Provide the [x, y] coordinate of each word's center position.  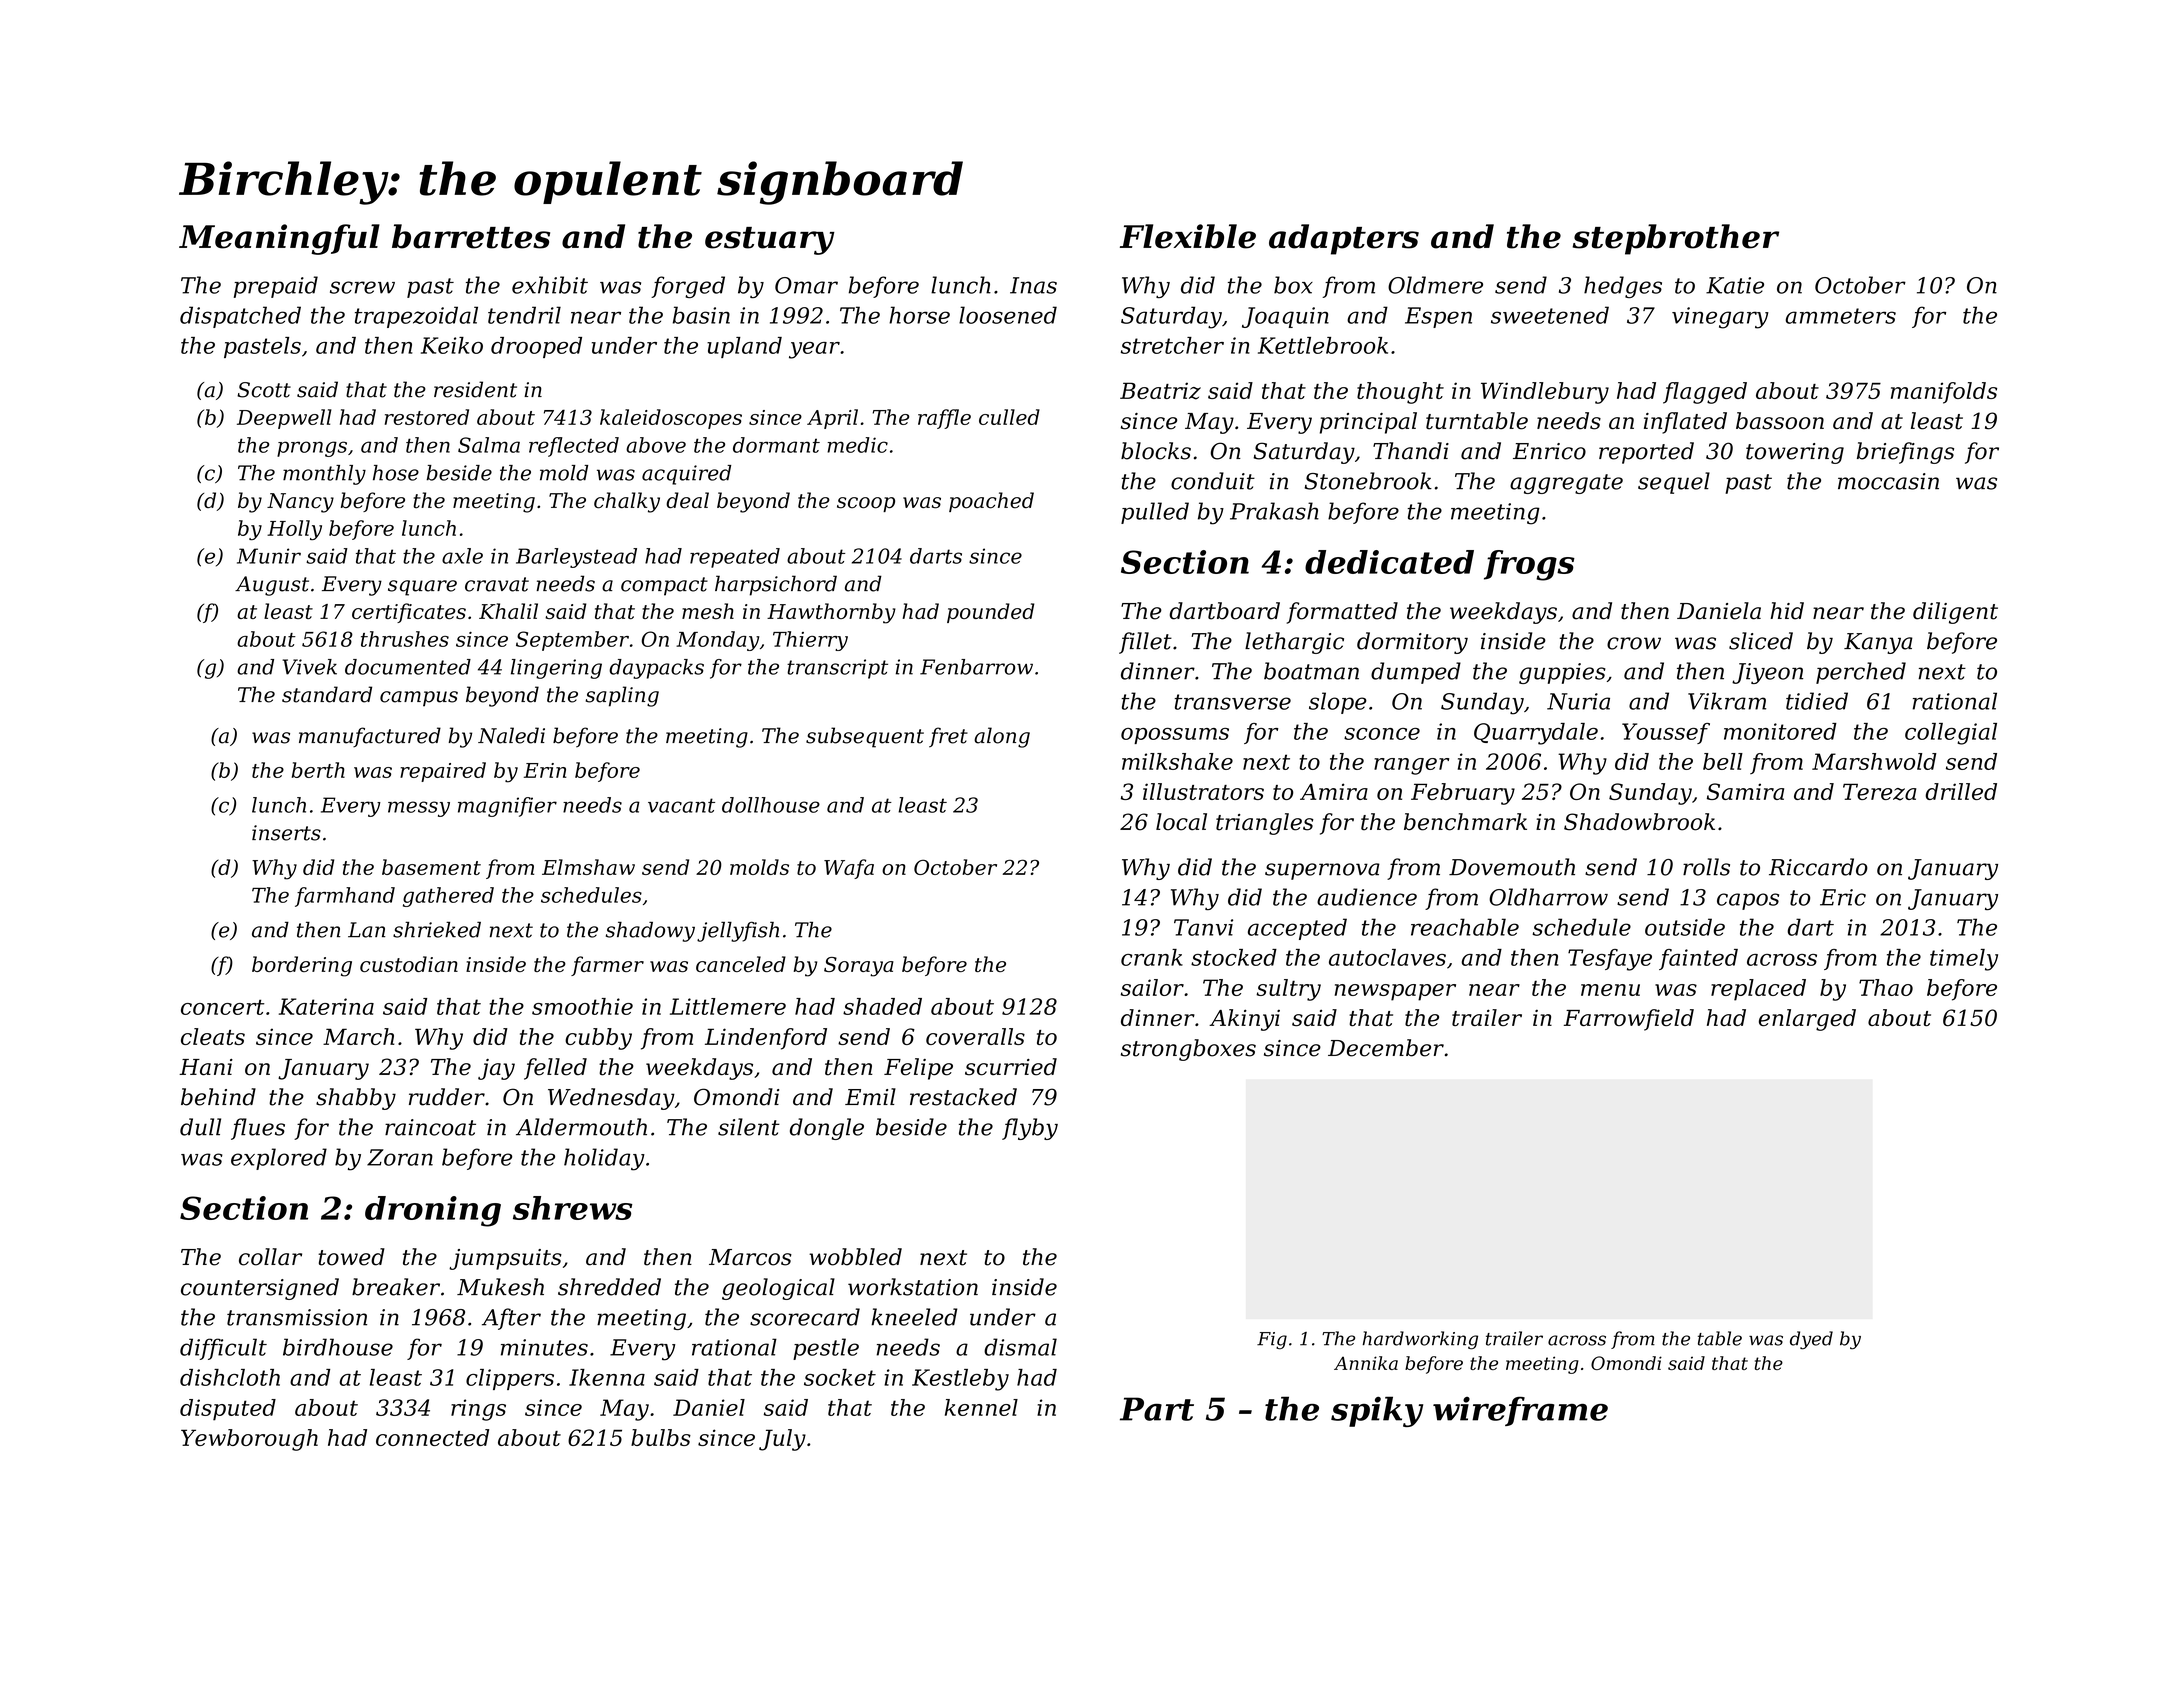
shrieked [437, 929]
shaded [882, 1006]
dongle [827, 1129]
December [1386, 1048]
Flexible [1188, 236]
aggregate [1566, 484]
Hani [206, 1067]
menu [1610, 990]
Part [1157, 1409]
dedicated [1389, 562]
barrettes [471, 236]
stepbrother [1675, 239]
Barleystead [576, 558]
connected [432, 1437]
